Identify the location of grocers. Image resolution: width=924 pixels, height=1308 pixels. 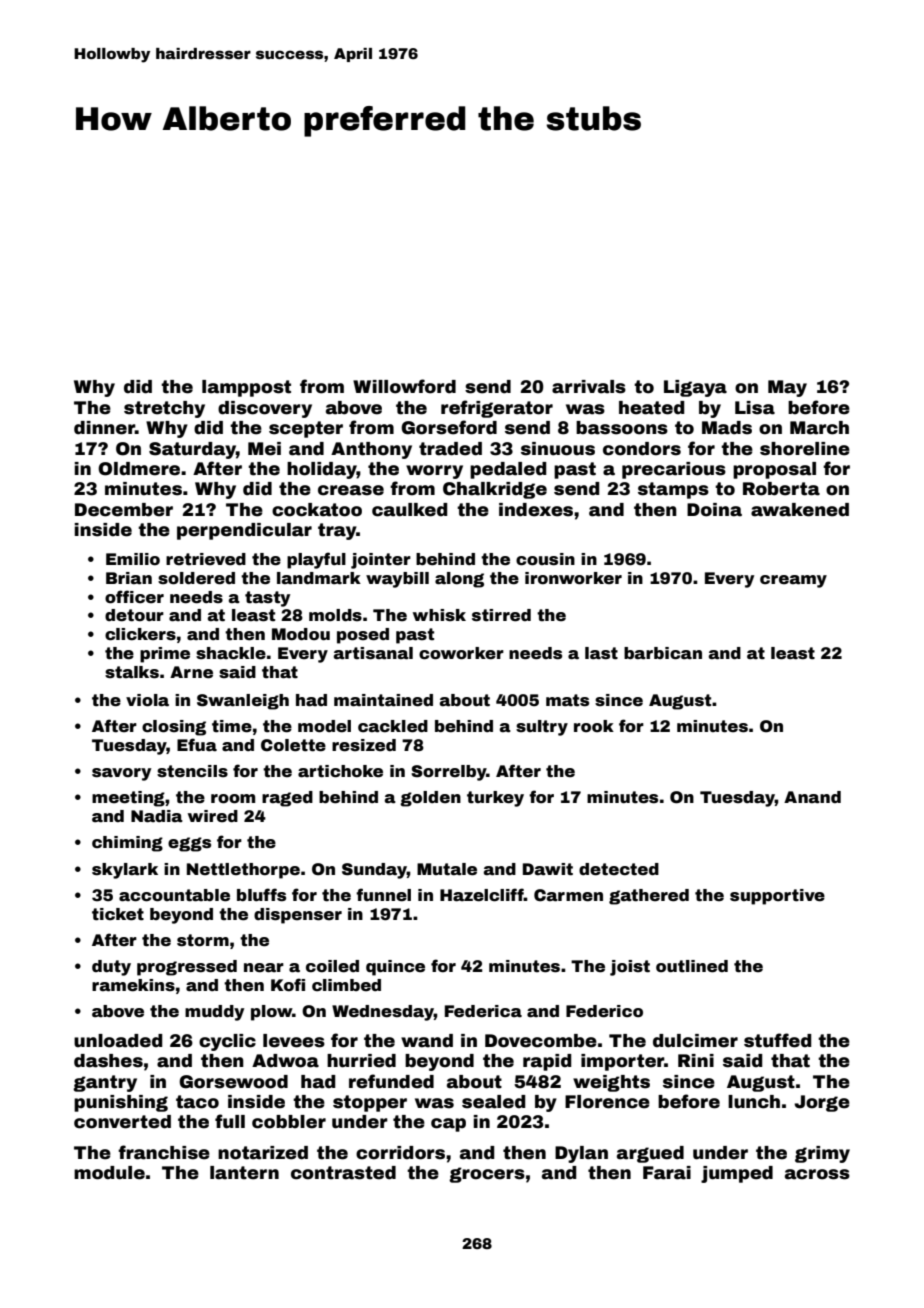
(487, 1175).
